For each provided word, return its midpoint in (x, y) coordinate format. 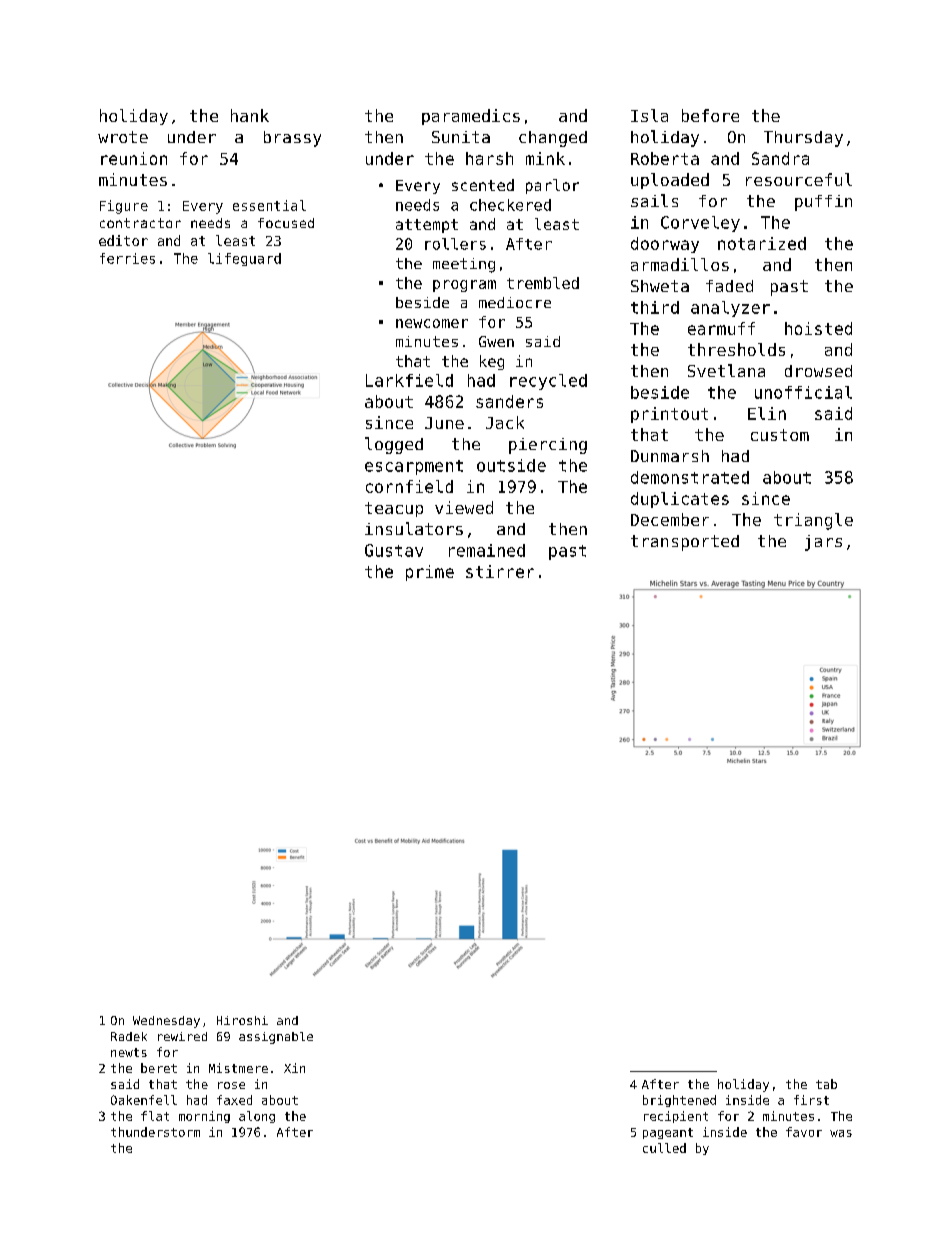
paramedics (471, 117)
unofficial (803, 392)
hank (250, 115)
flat (155, 1116)
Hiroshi (242, 1020)
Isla (649, 115)
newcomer (432, 323)
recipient (676, 1117)
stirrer (500, 571)
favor (804, 1132)
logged (394, 445)
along (257, 1117)
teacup (394, 509)
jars (823, 543)
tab (826, 1084)
